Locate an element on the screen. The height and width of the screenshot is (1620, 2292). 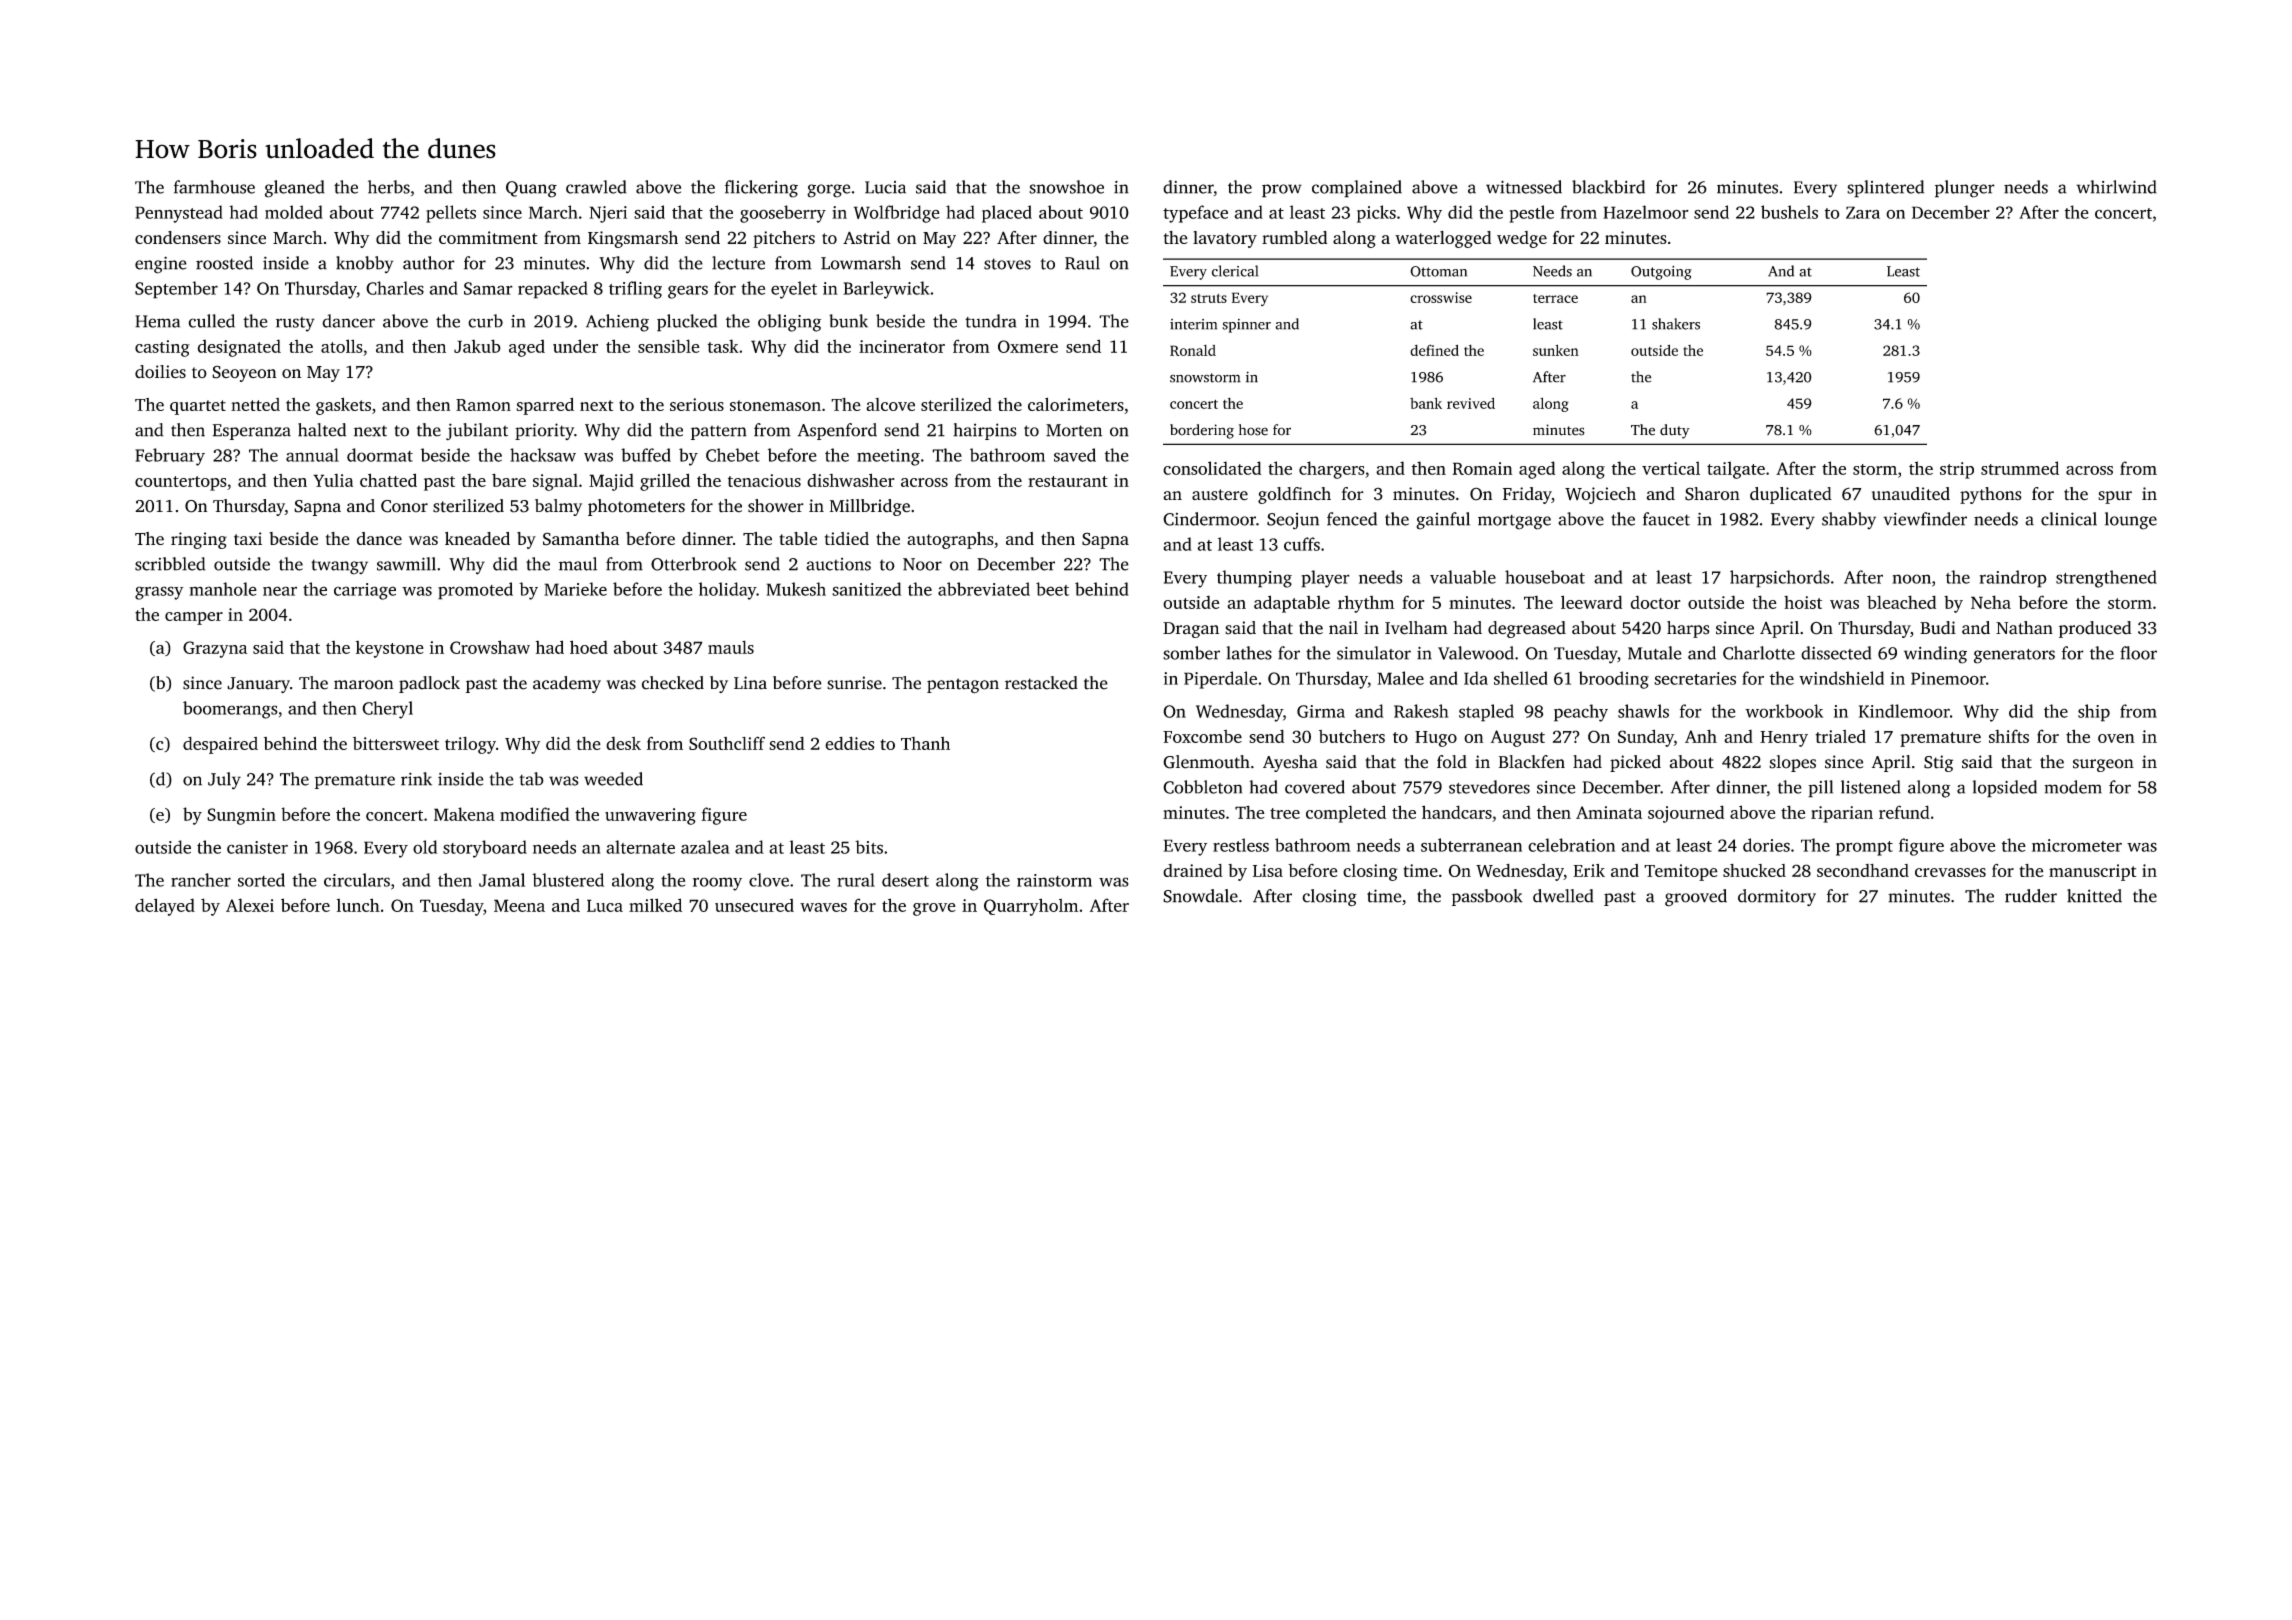
bordering is located at coordinates (1202, 431).
